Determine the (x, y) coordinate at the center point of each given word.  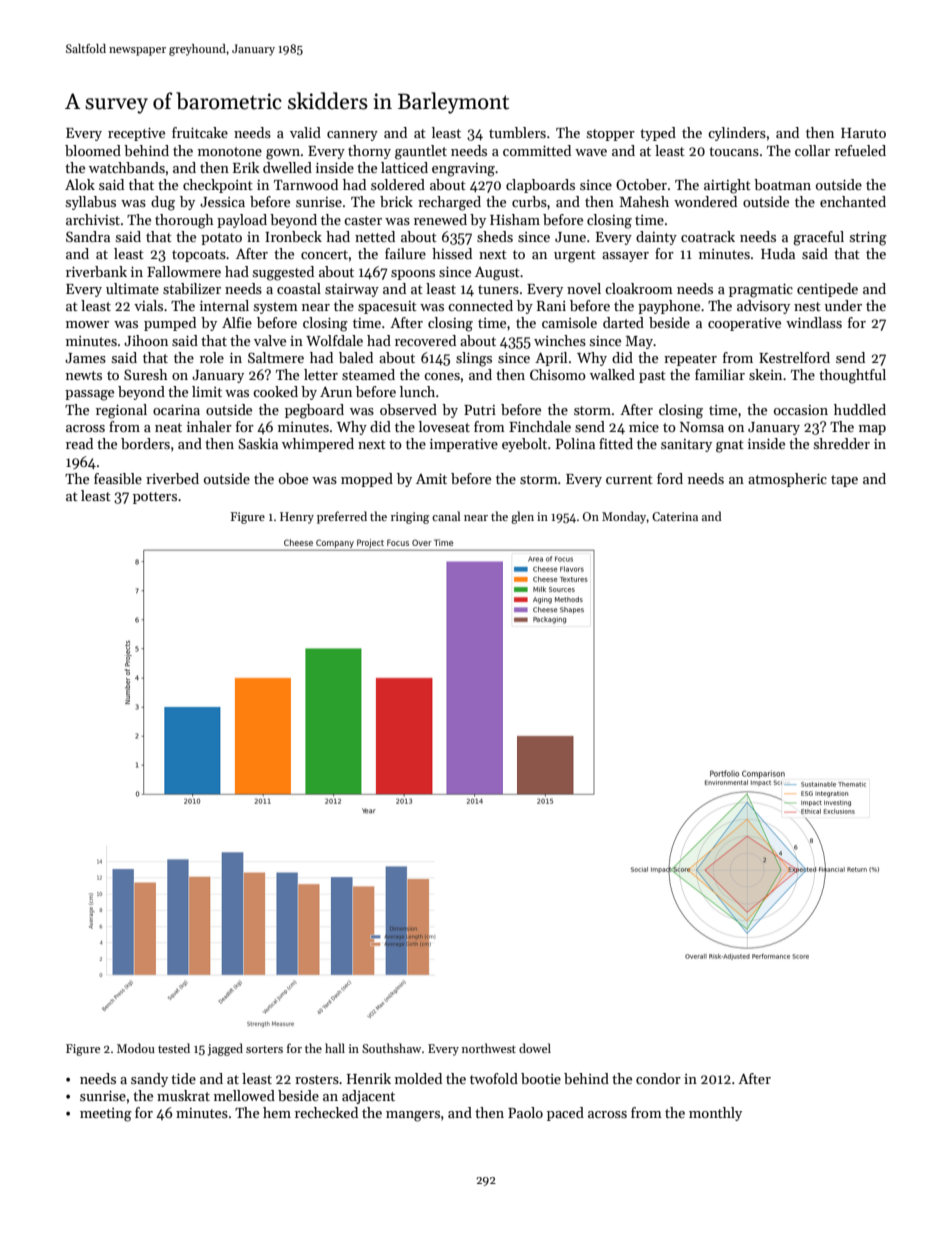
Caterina (675, 516)
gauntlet (421, 152)
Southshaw (391, 1048)
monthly (715, 1114)
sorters (264, 1049)
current (629, 479)
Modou (136, 1048)
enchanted (853, 201)
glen (522, 517)
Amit (431, 479)
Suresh (146, 374)
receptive (136, 134)
